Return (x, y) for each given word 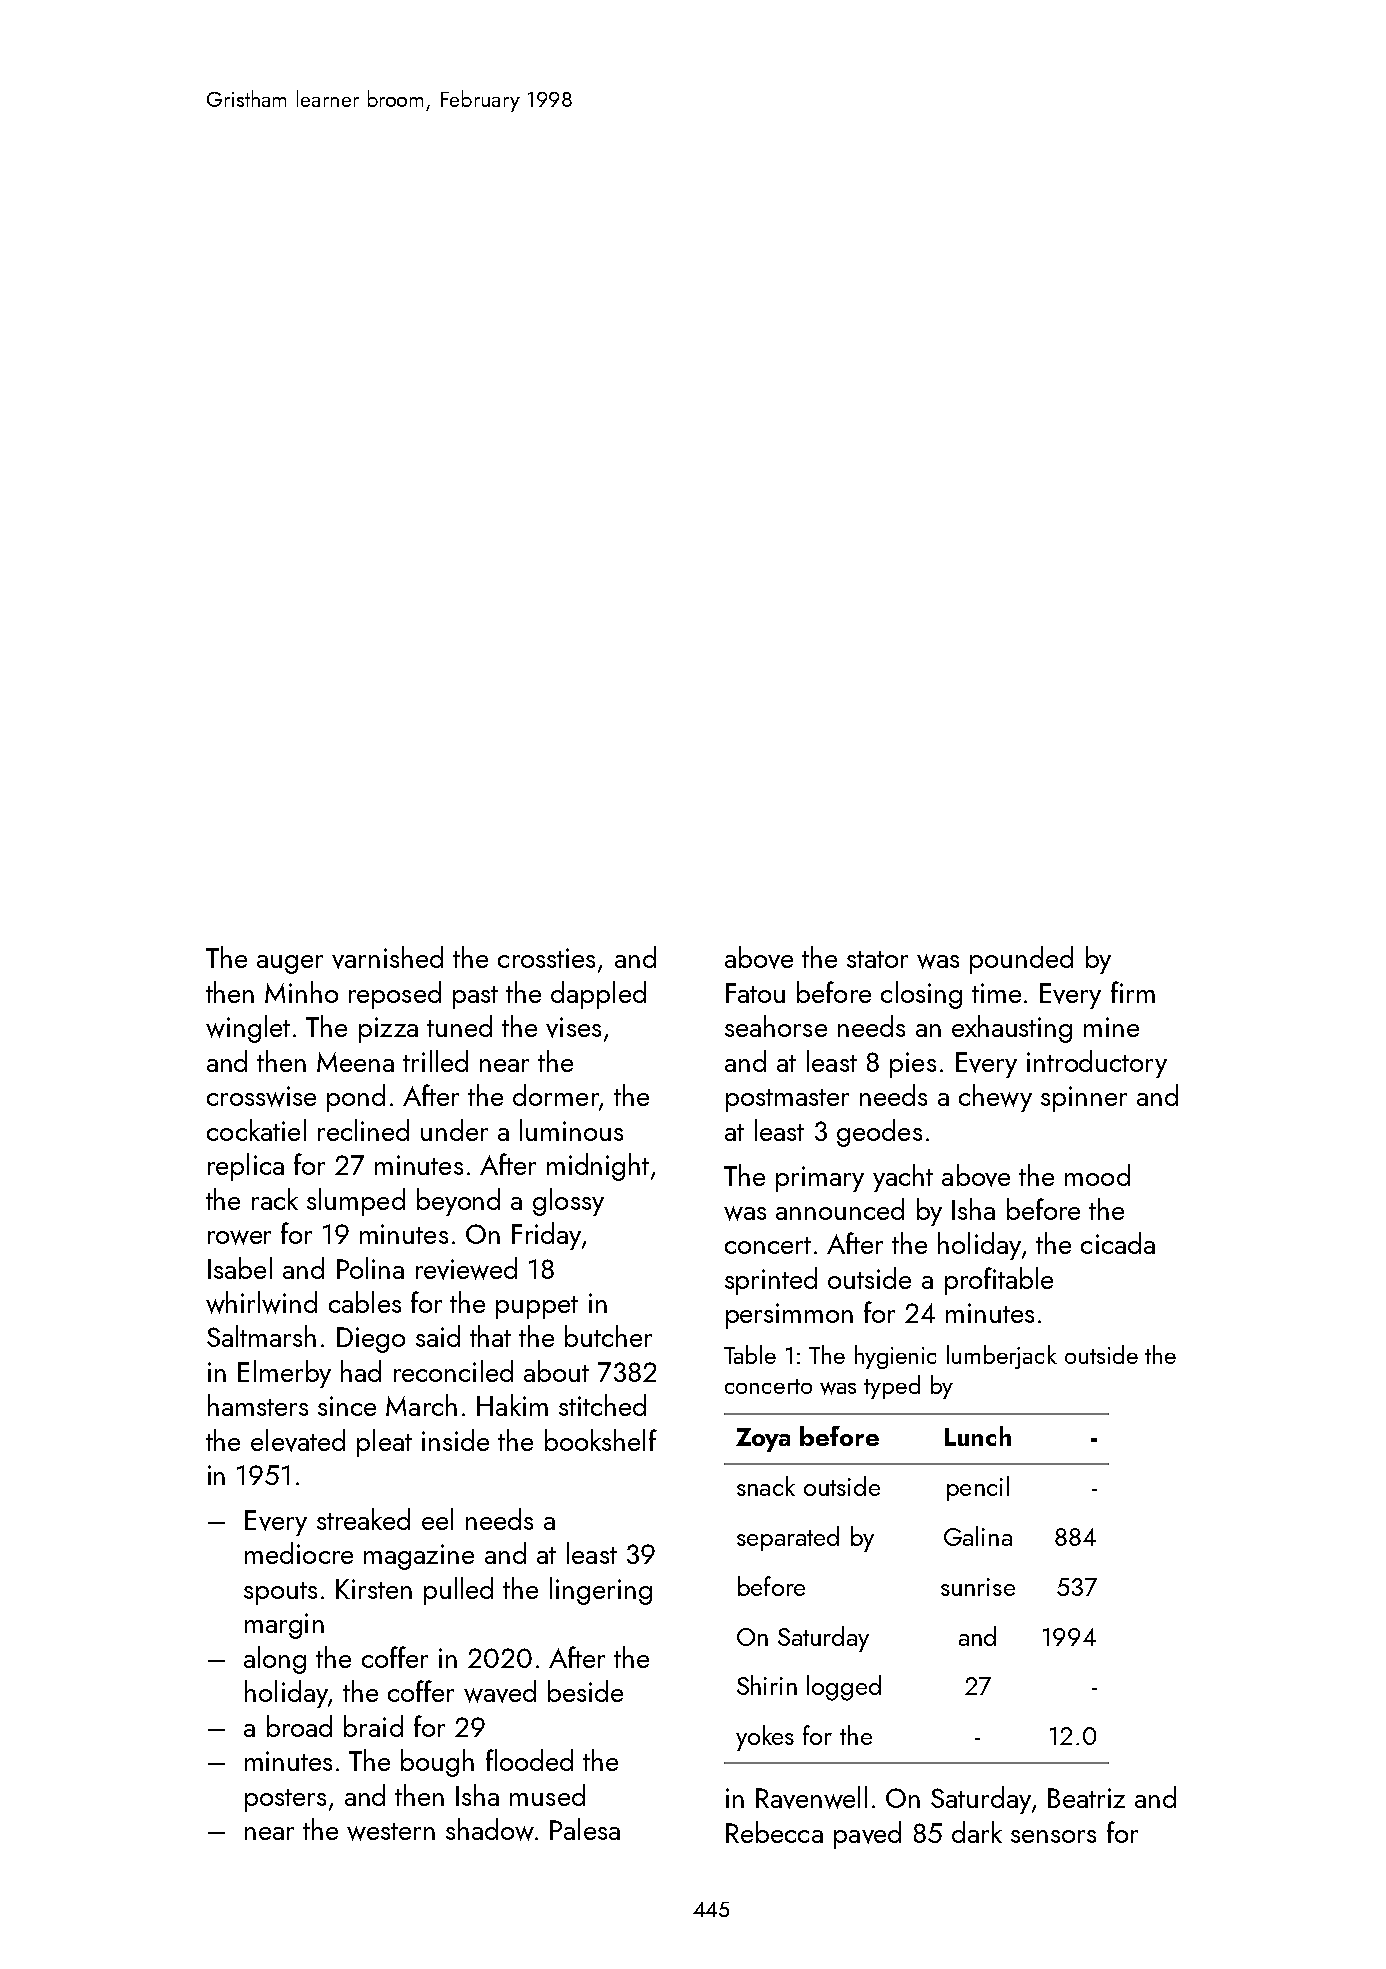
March (421, 1405)
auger (290, 964)
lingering (601, 1591)
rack (275, 1199)
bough (437, 1763)
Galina (978, 1536)
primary (820, 1179)
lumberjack (1002, 1357)
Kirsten (374, 1589)
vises (573, 1027)
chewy (995, 1098)
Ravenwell (811, 1797)
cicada (1118, 1243)
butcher (608, 1336)
